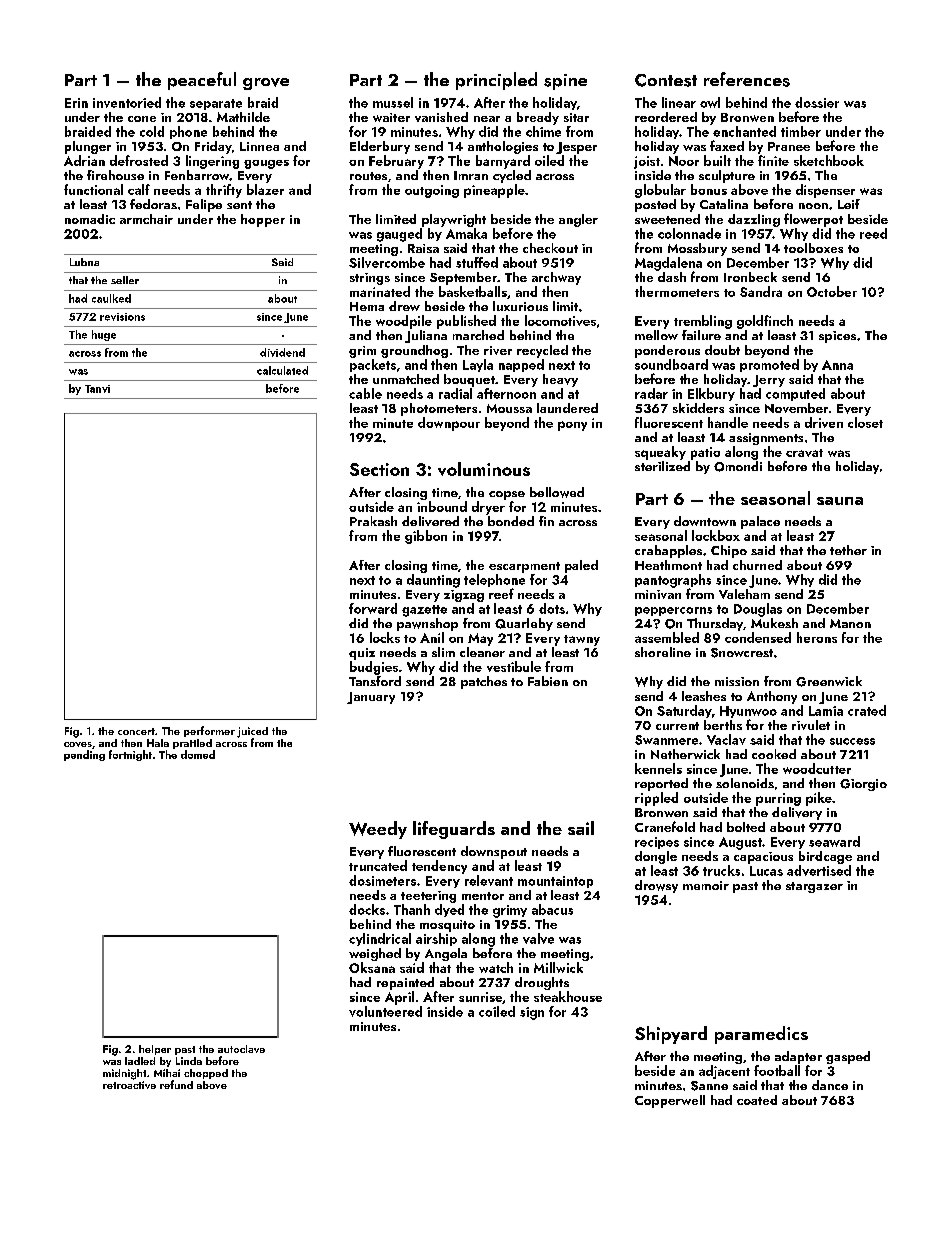 The height and width of the document is (1233, 952). I want to click on churned, so click(757, 565).
